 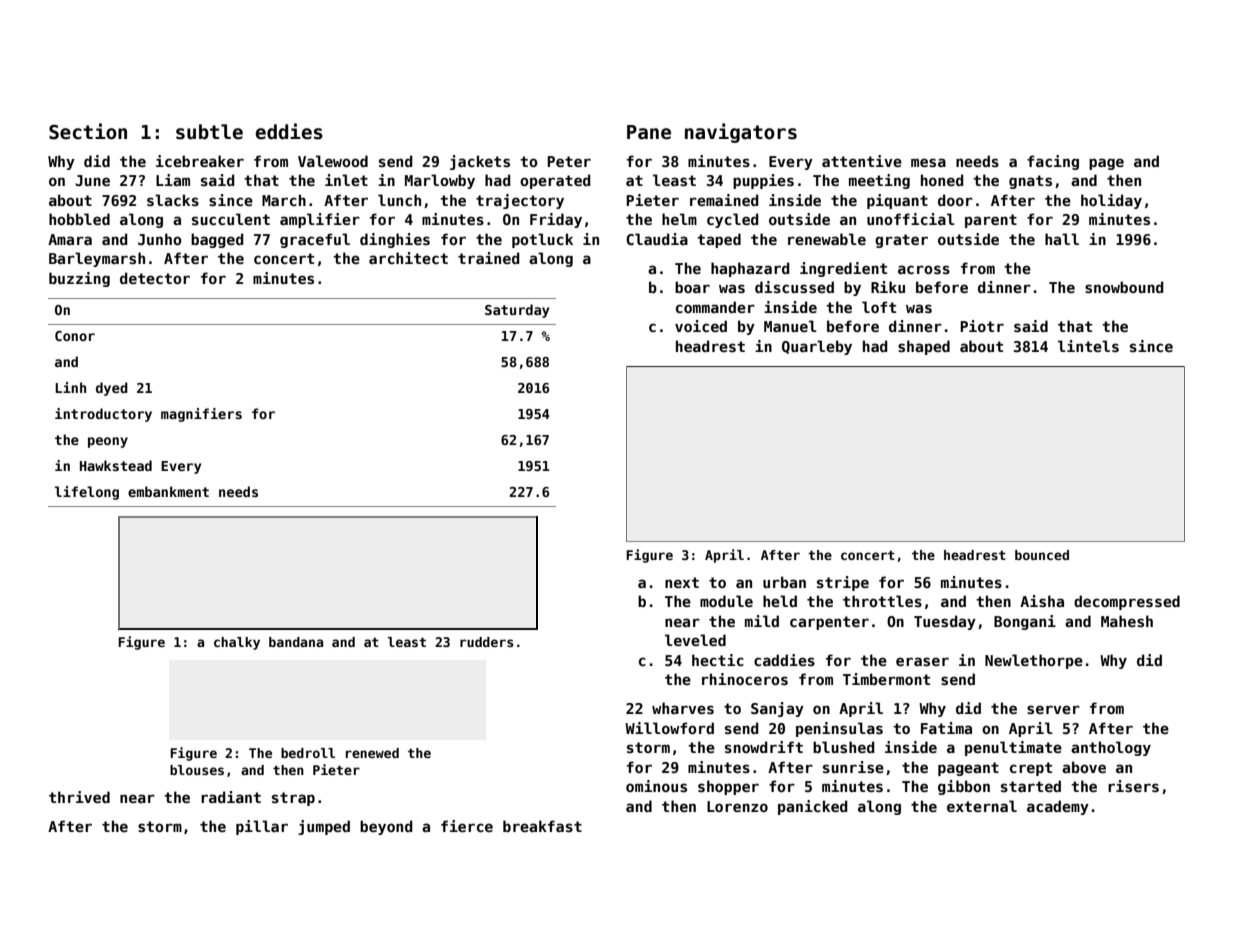 I want to click on breakfast, so click(x=542, y=826).
